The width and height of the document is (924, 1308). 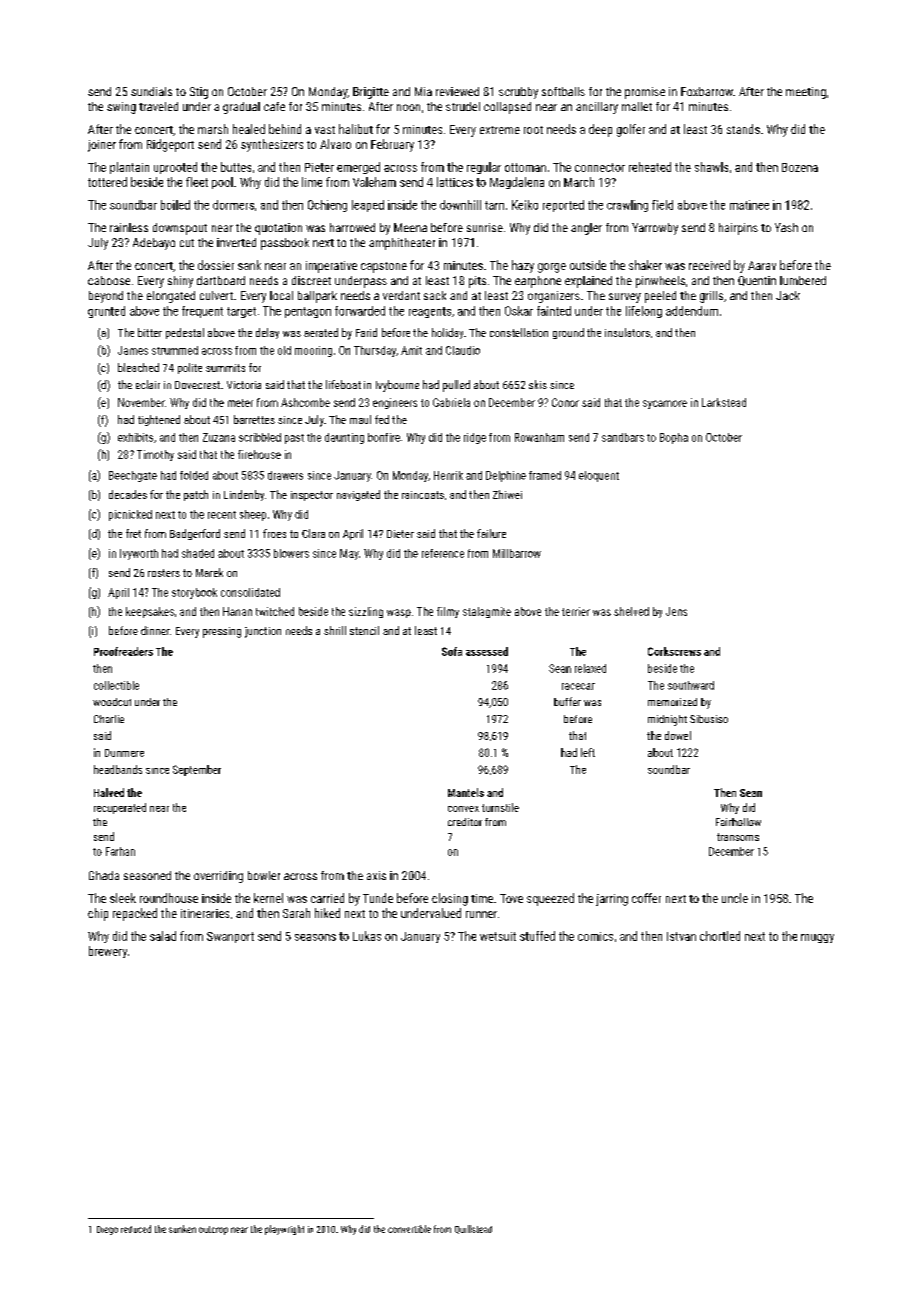 What do you see at coordinates (209, 572) in the document?
I see `Marek` at bounding box center [209, 572].
